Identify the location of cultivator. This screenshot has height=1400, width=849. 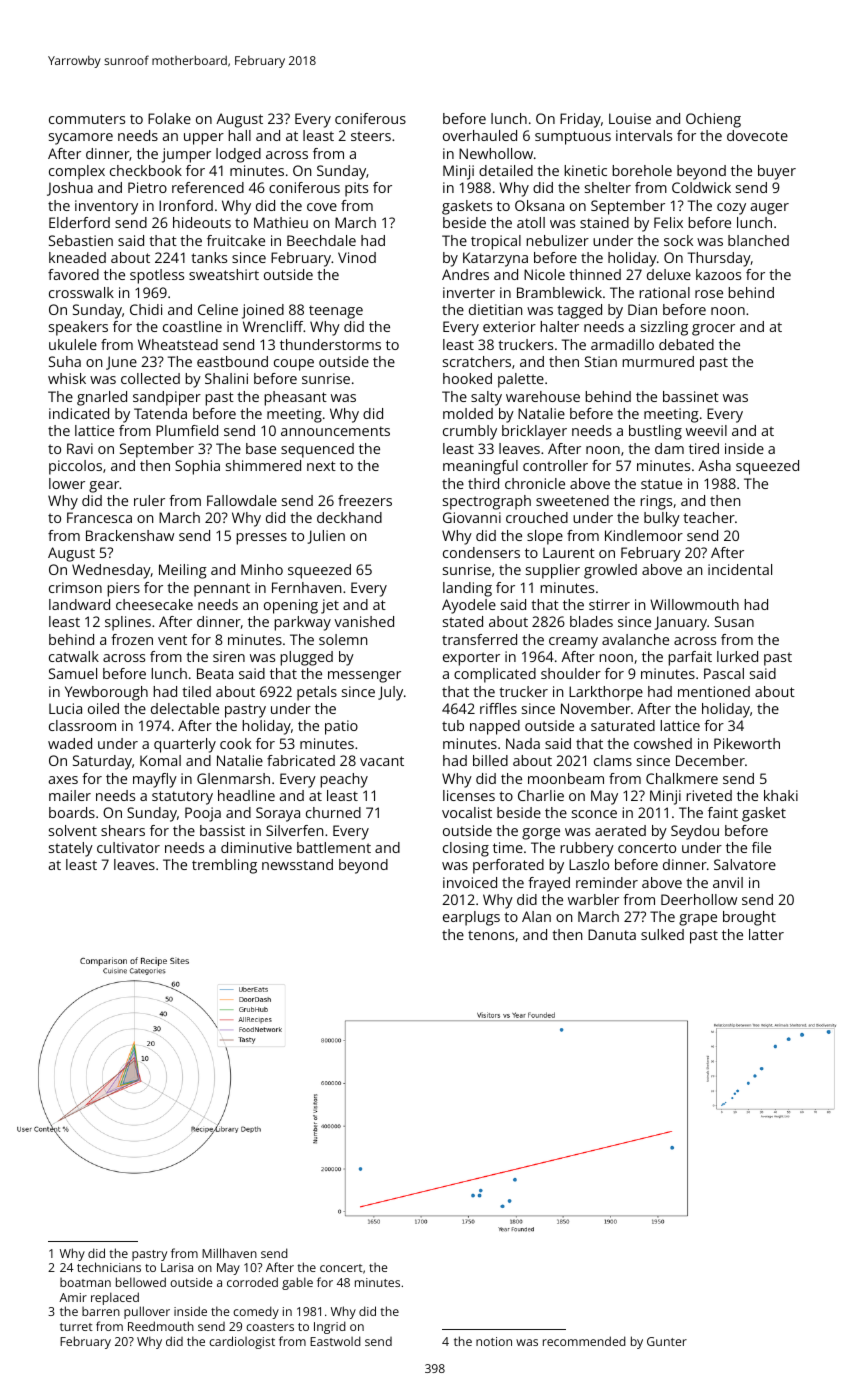
(128, 847).
